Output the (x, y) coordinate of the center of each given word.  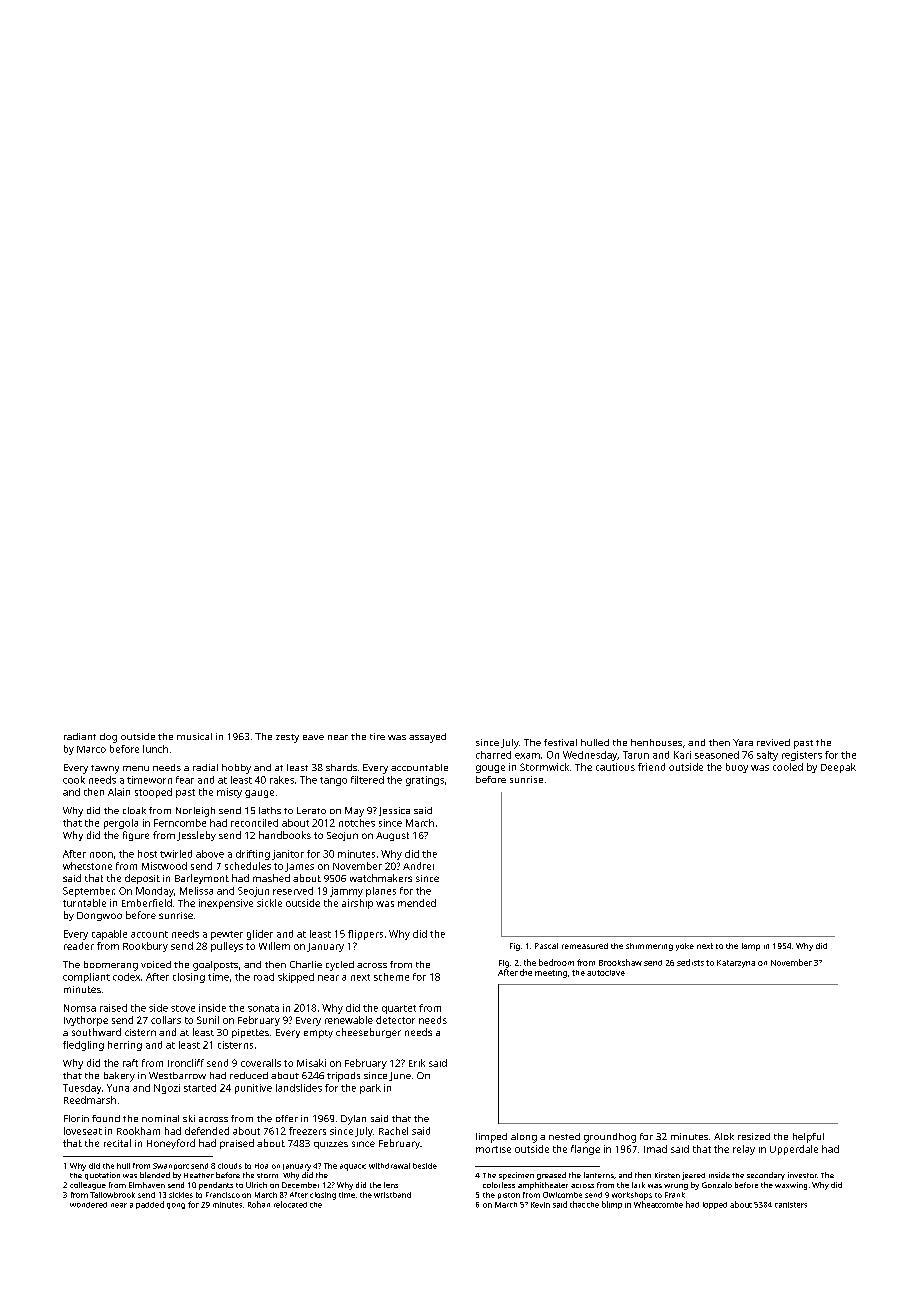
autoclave (606, 973)
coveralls (261, 1063)
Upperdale (794, 1150)
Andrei (418, 866)
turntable (84, 903)
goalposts (215, 966)
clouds (230, 1166)
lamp (751, 947)
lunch (155, 749)
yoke (685, 947)
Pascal (546, 946)
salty (767, 756)
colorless (499, 1185)
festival (560, 742)
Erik (417, 1063)
